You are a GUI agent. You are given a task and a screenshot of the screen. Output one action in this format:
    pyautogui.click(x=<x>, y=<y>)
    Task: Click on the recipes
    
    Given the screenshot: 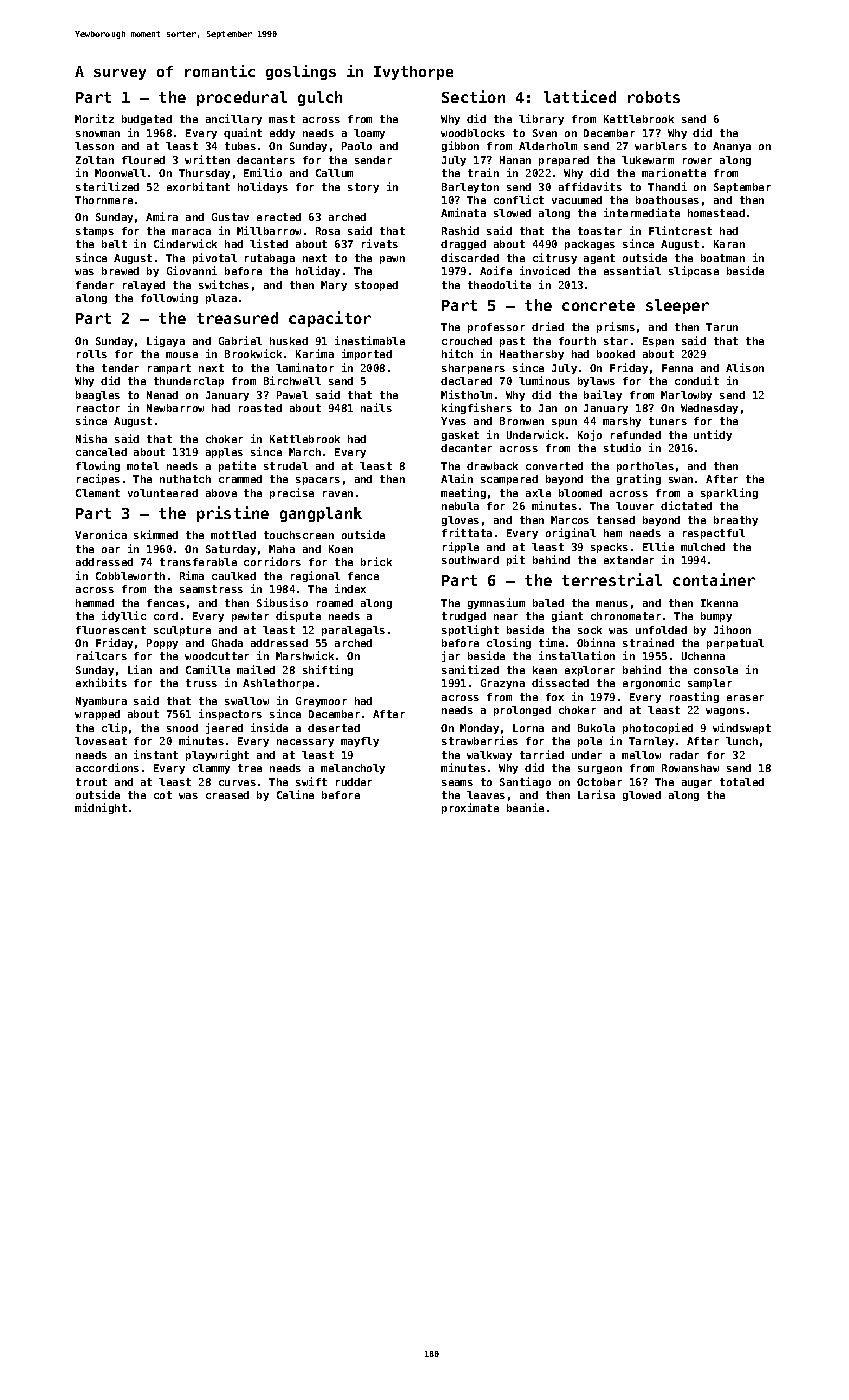 What is the action you would take?
    pyautogui.click(x=98, y=479)
